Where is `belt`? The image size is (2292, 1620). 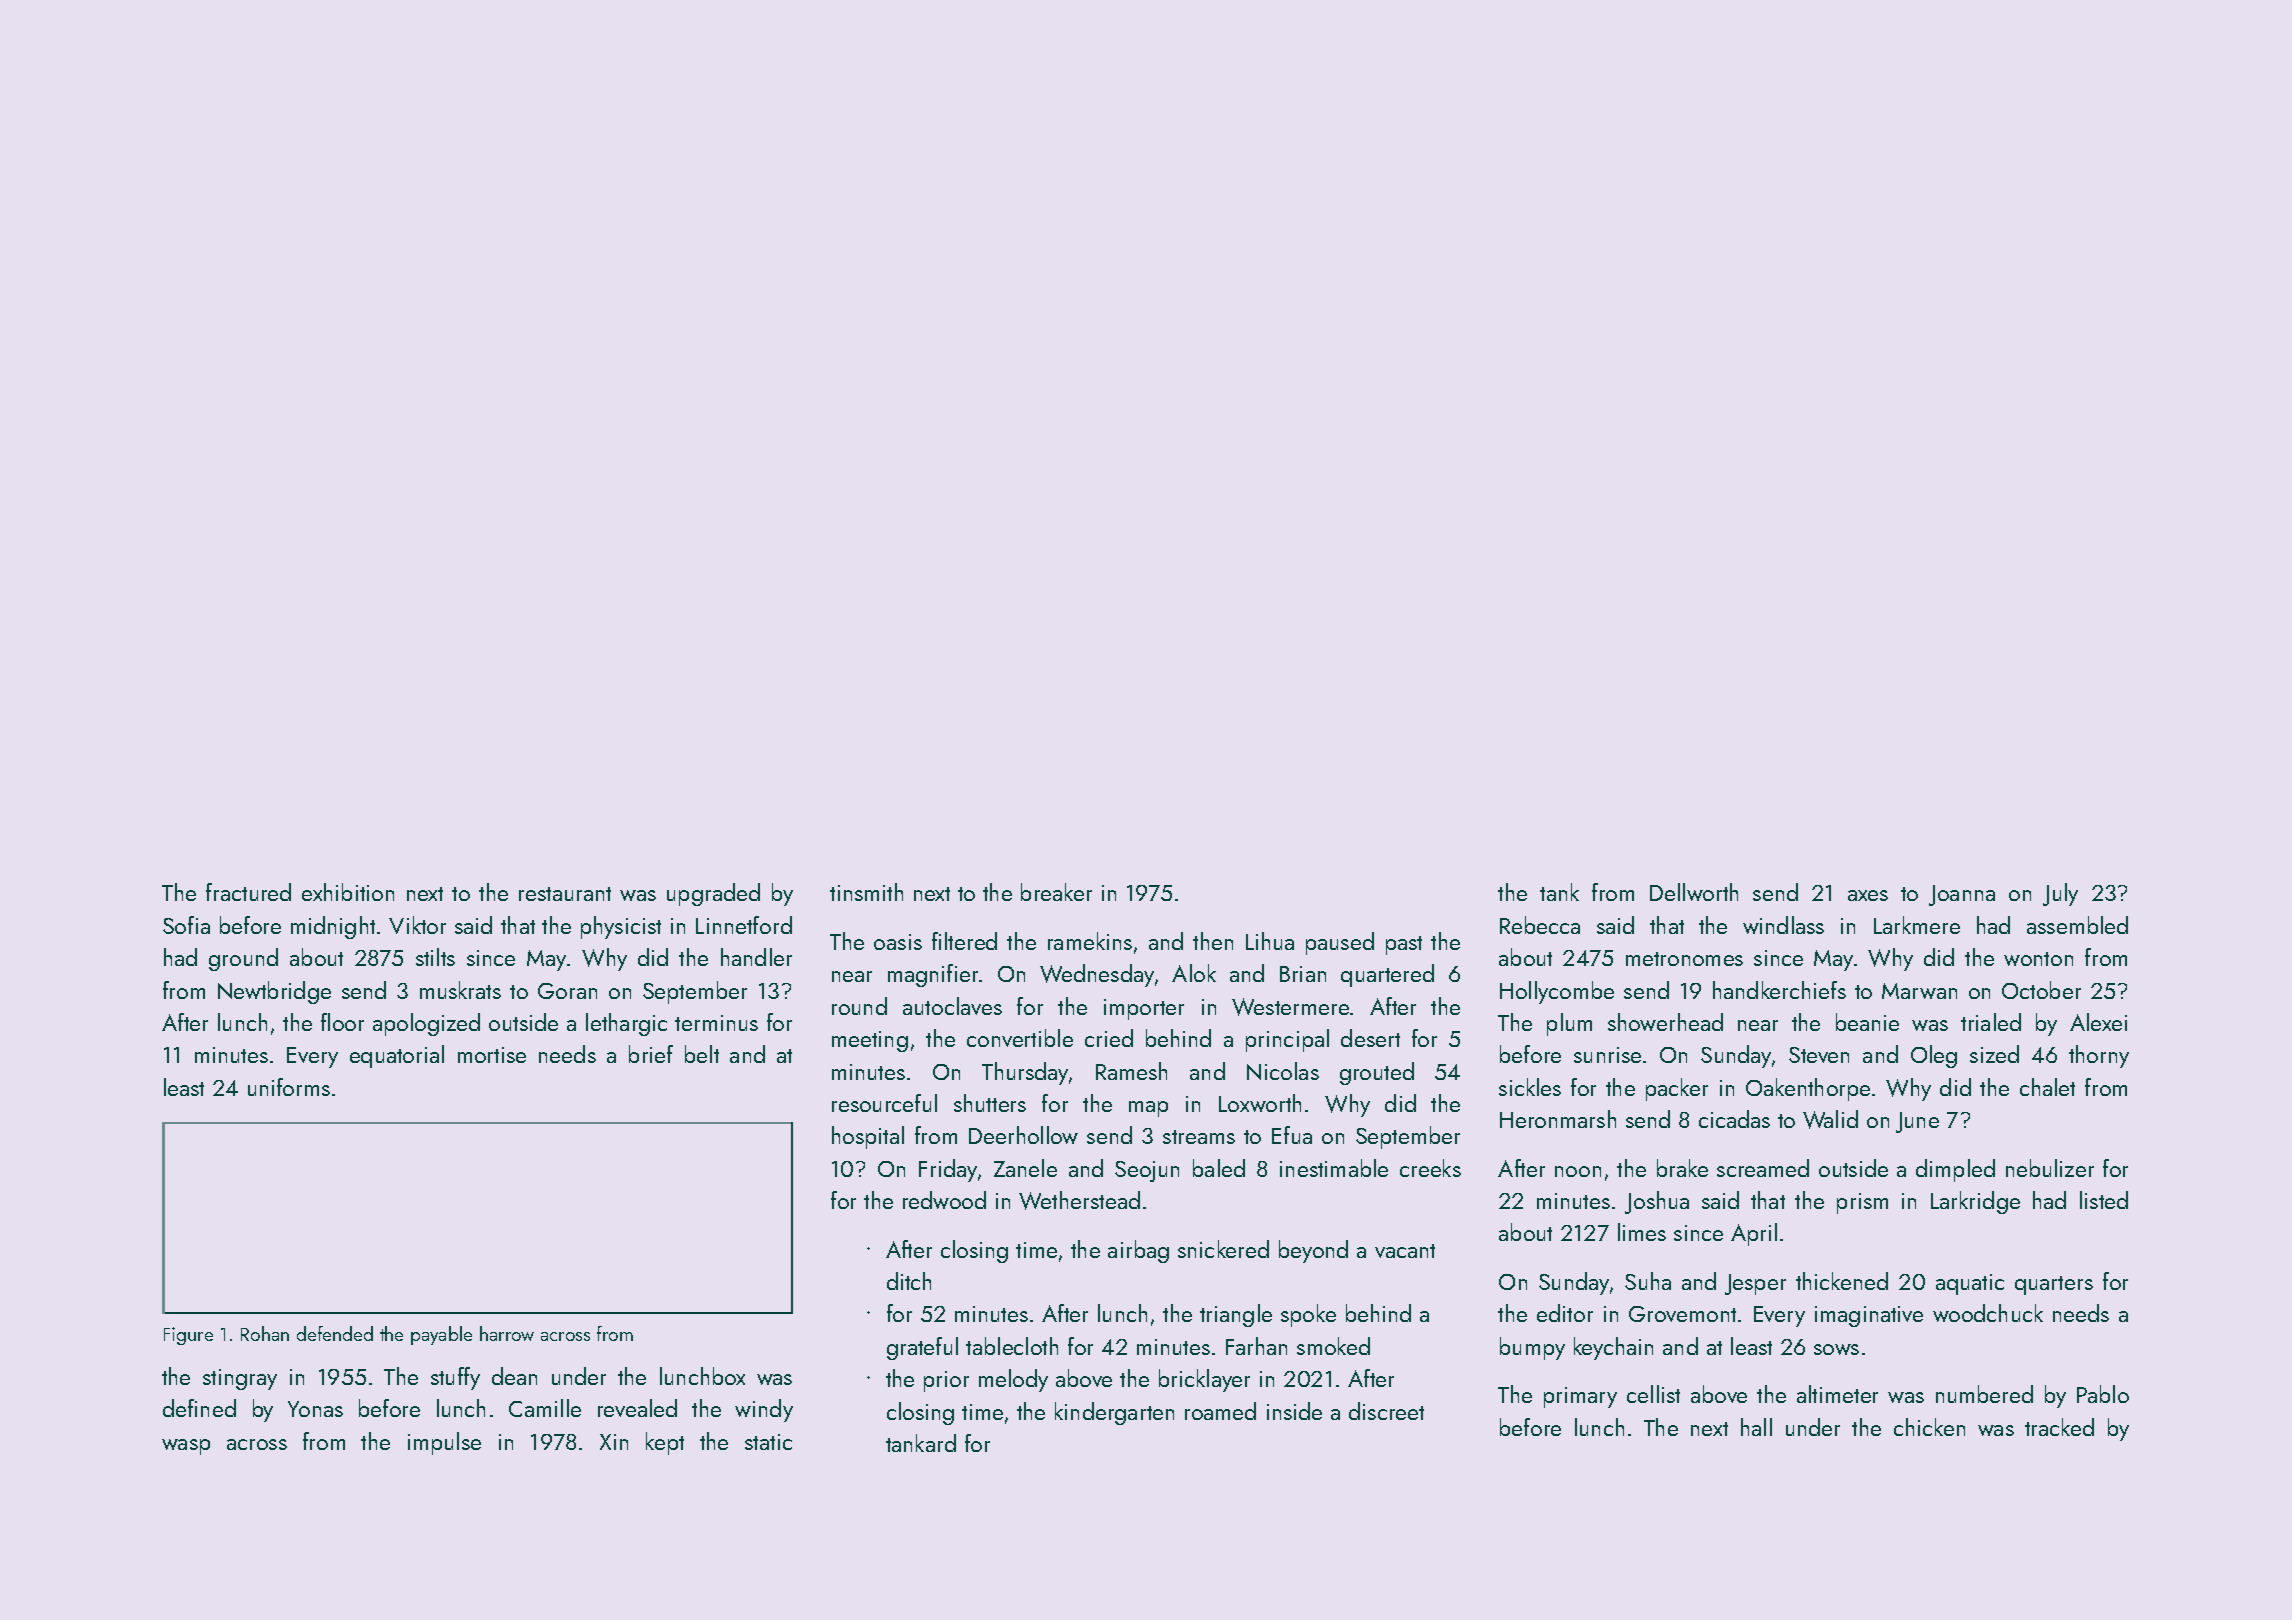
belt is located at coordinates (702, 1054).
